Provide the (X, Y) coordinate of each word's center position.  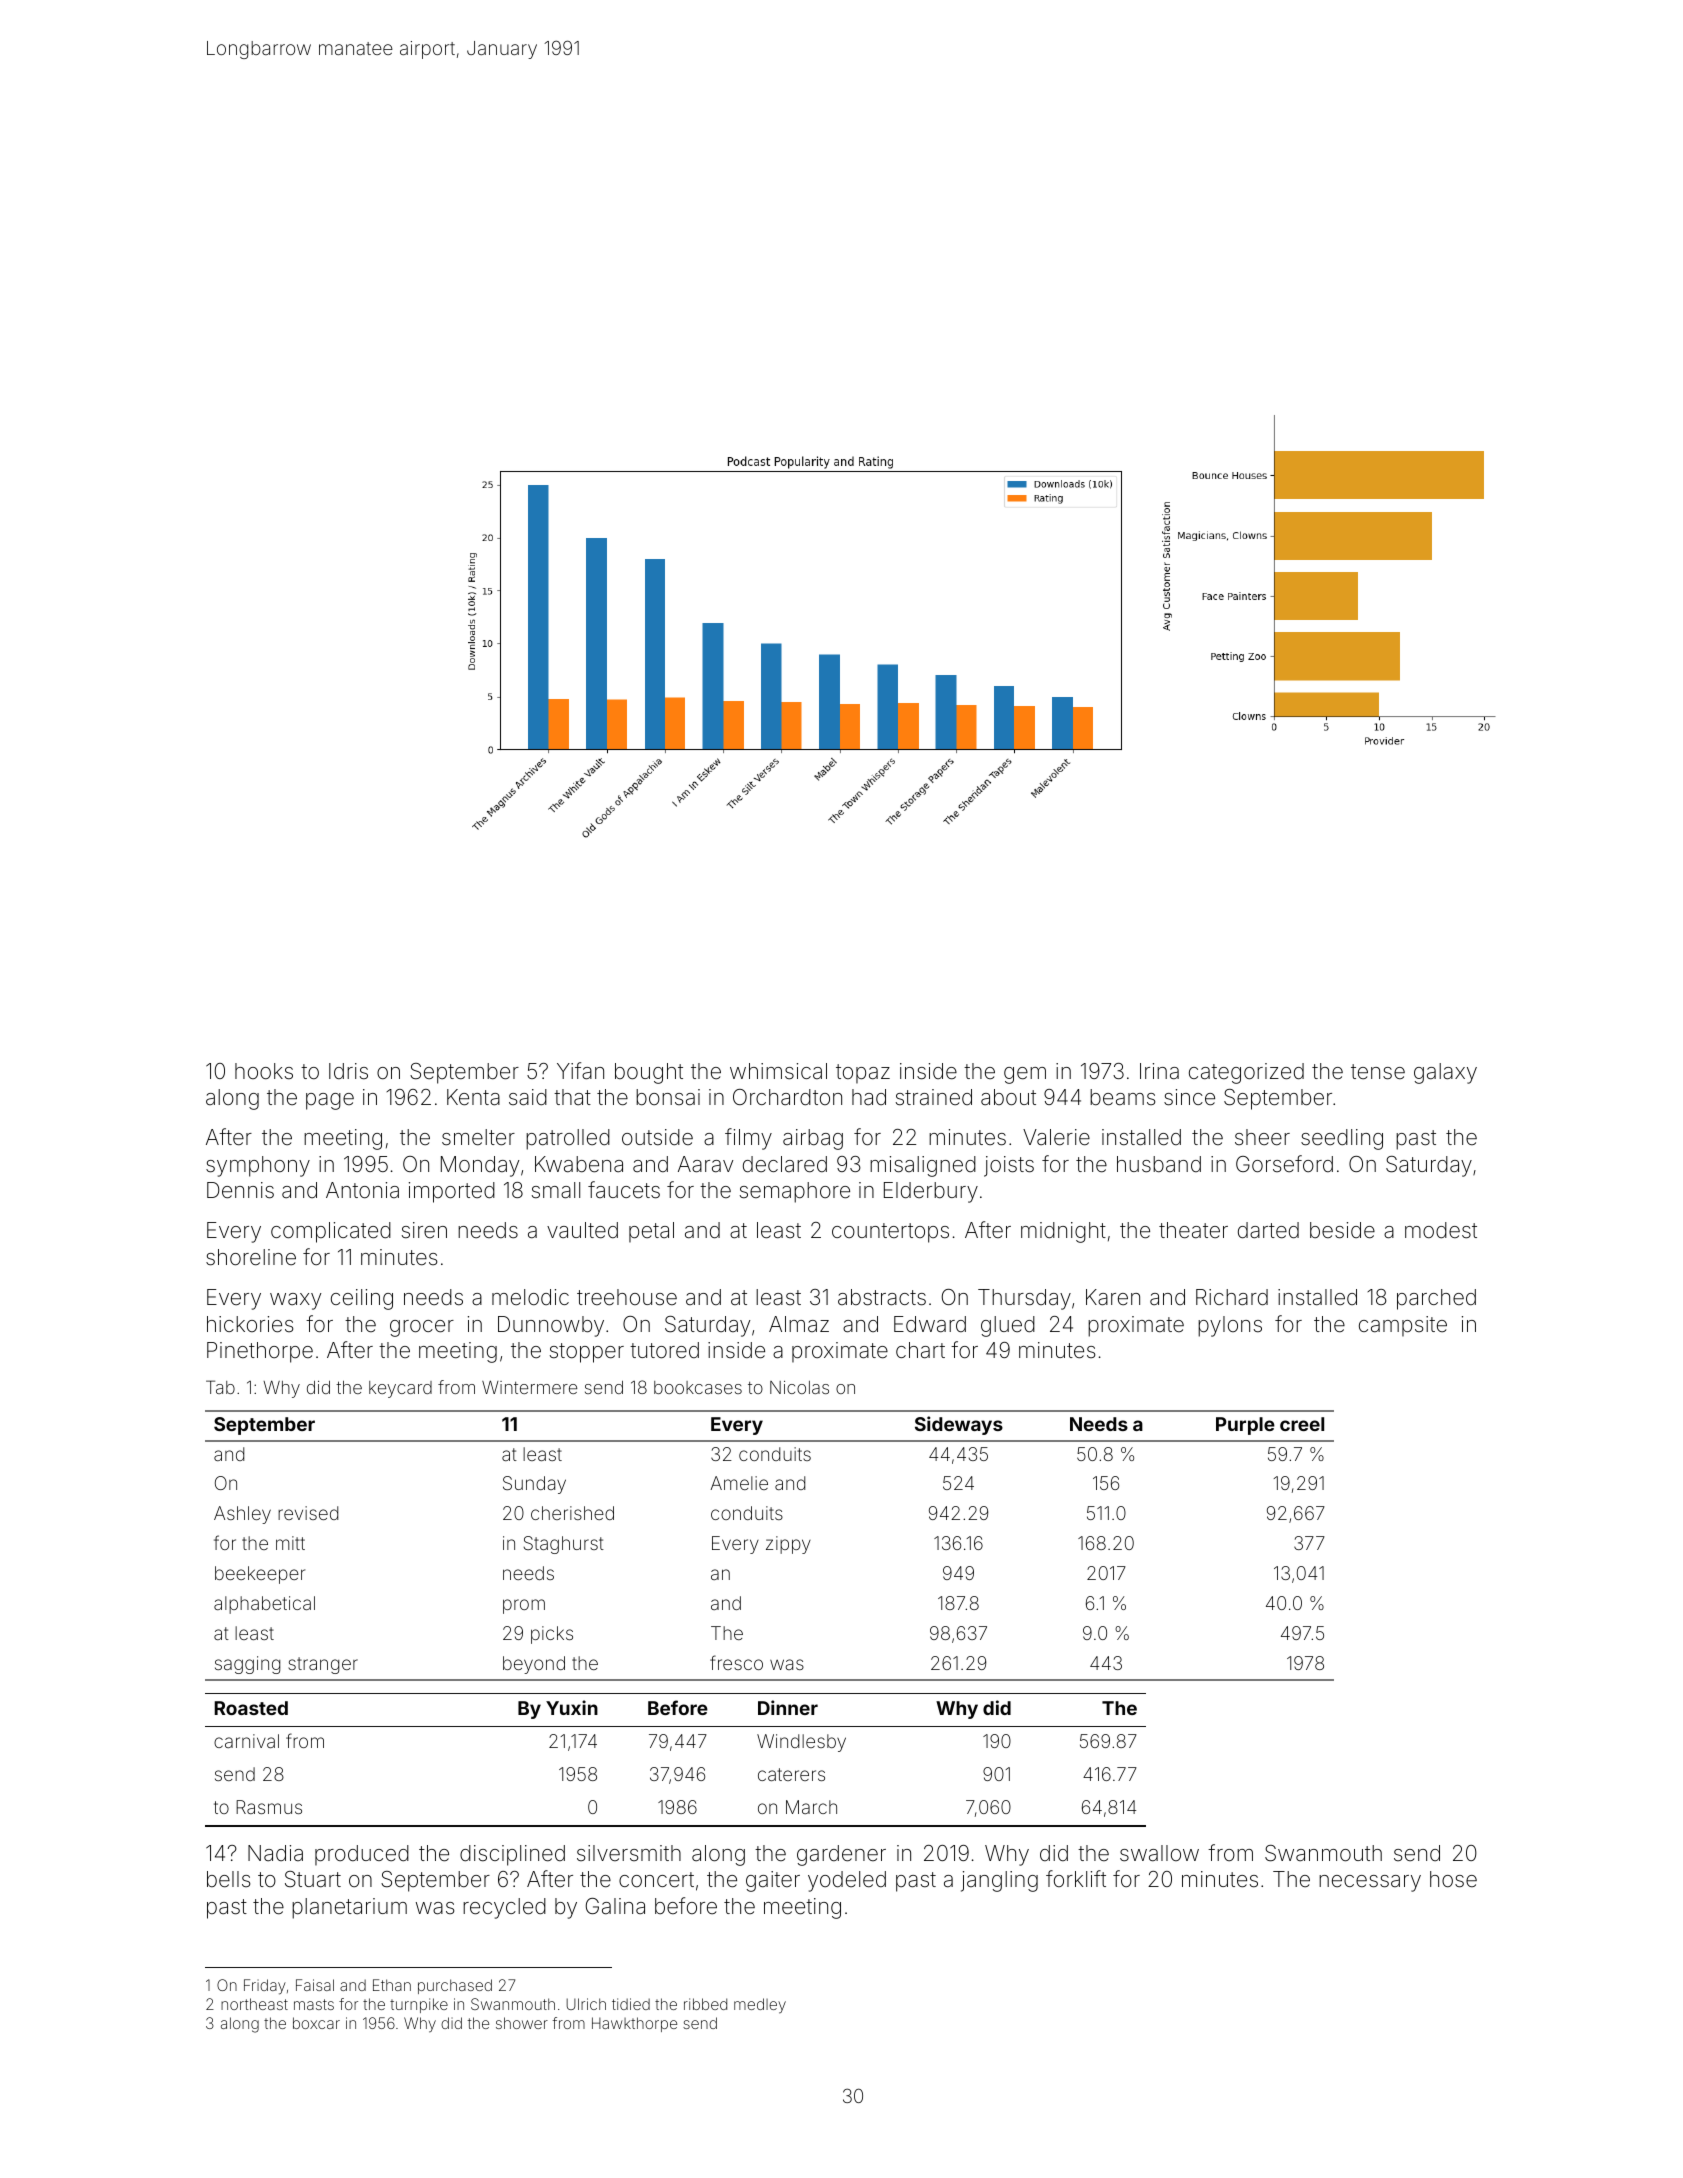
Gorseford (1284, 1164)
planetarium (349, 1908)
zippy (788, 1545)
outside (657, 1137)
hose (1453, 1879)
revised (308, 1513)
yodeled (847, 1881)
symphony (258, 1166)
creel (1302, 1424)
